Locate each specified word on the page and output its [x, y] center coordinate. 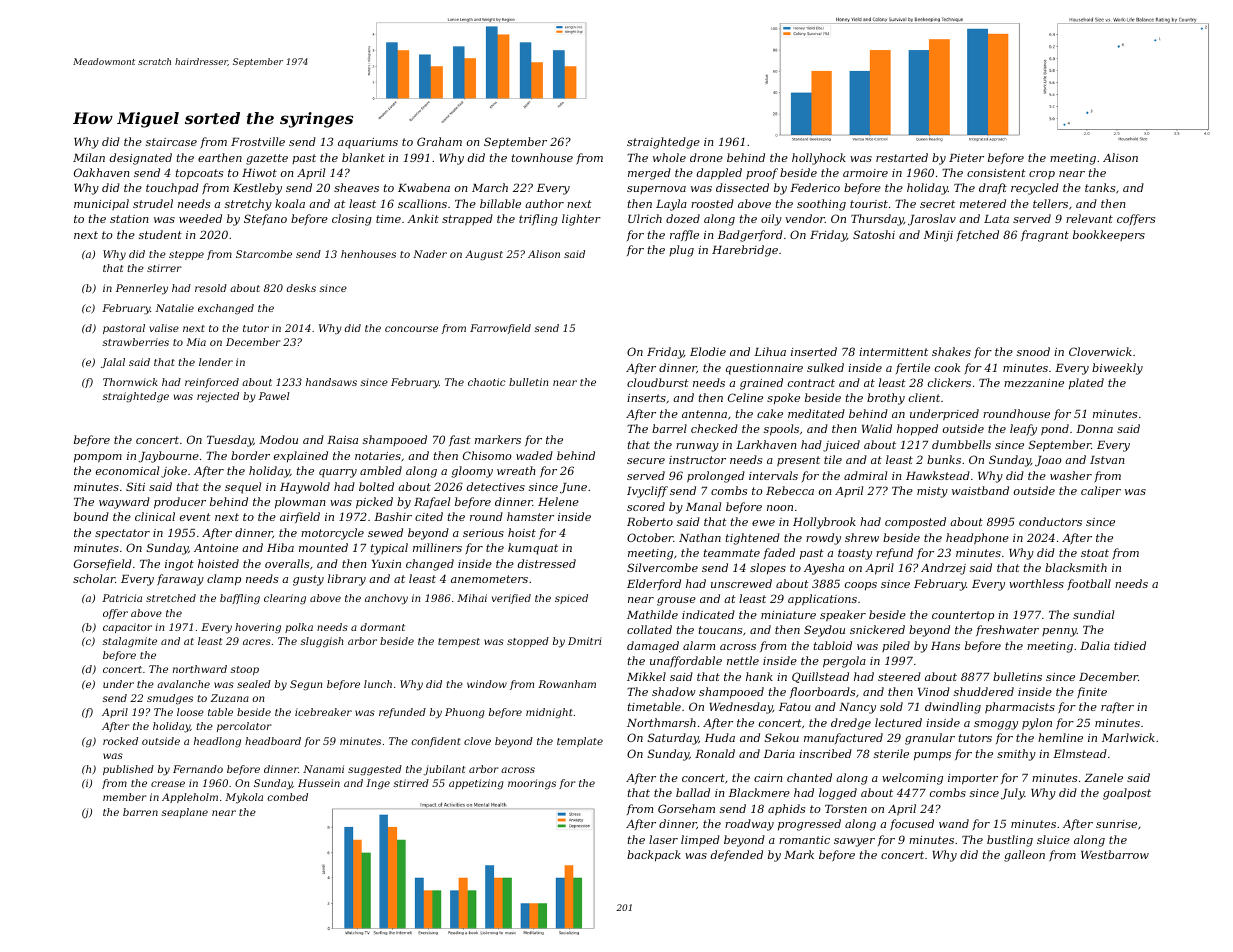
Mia [196, 342]
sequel [243, 488]
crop [1042, 175]
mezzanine [1034, 383]
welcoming [912, 779]
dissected [742, 187]
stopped [528, 642]
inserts [646, 398]
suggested [375, 770]
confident [436, 742]
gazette [267, 159]
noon [780, 508]
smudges [170, 699]
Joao [1048, 461]
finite [1092, 692]
